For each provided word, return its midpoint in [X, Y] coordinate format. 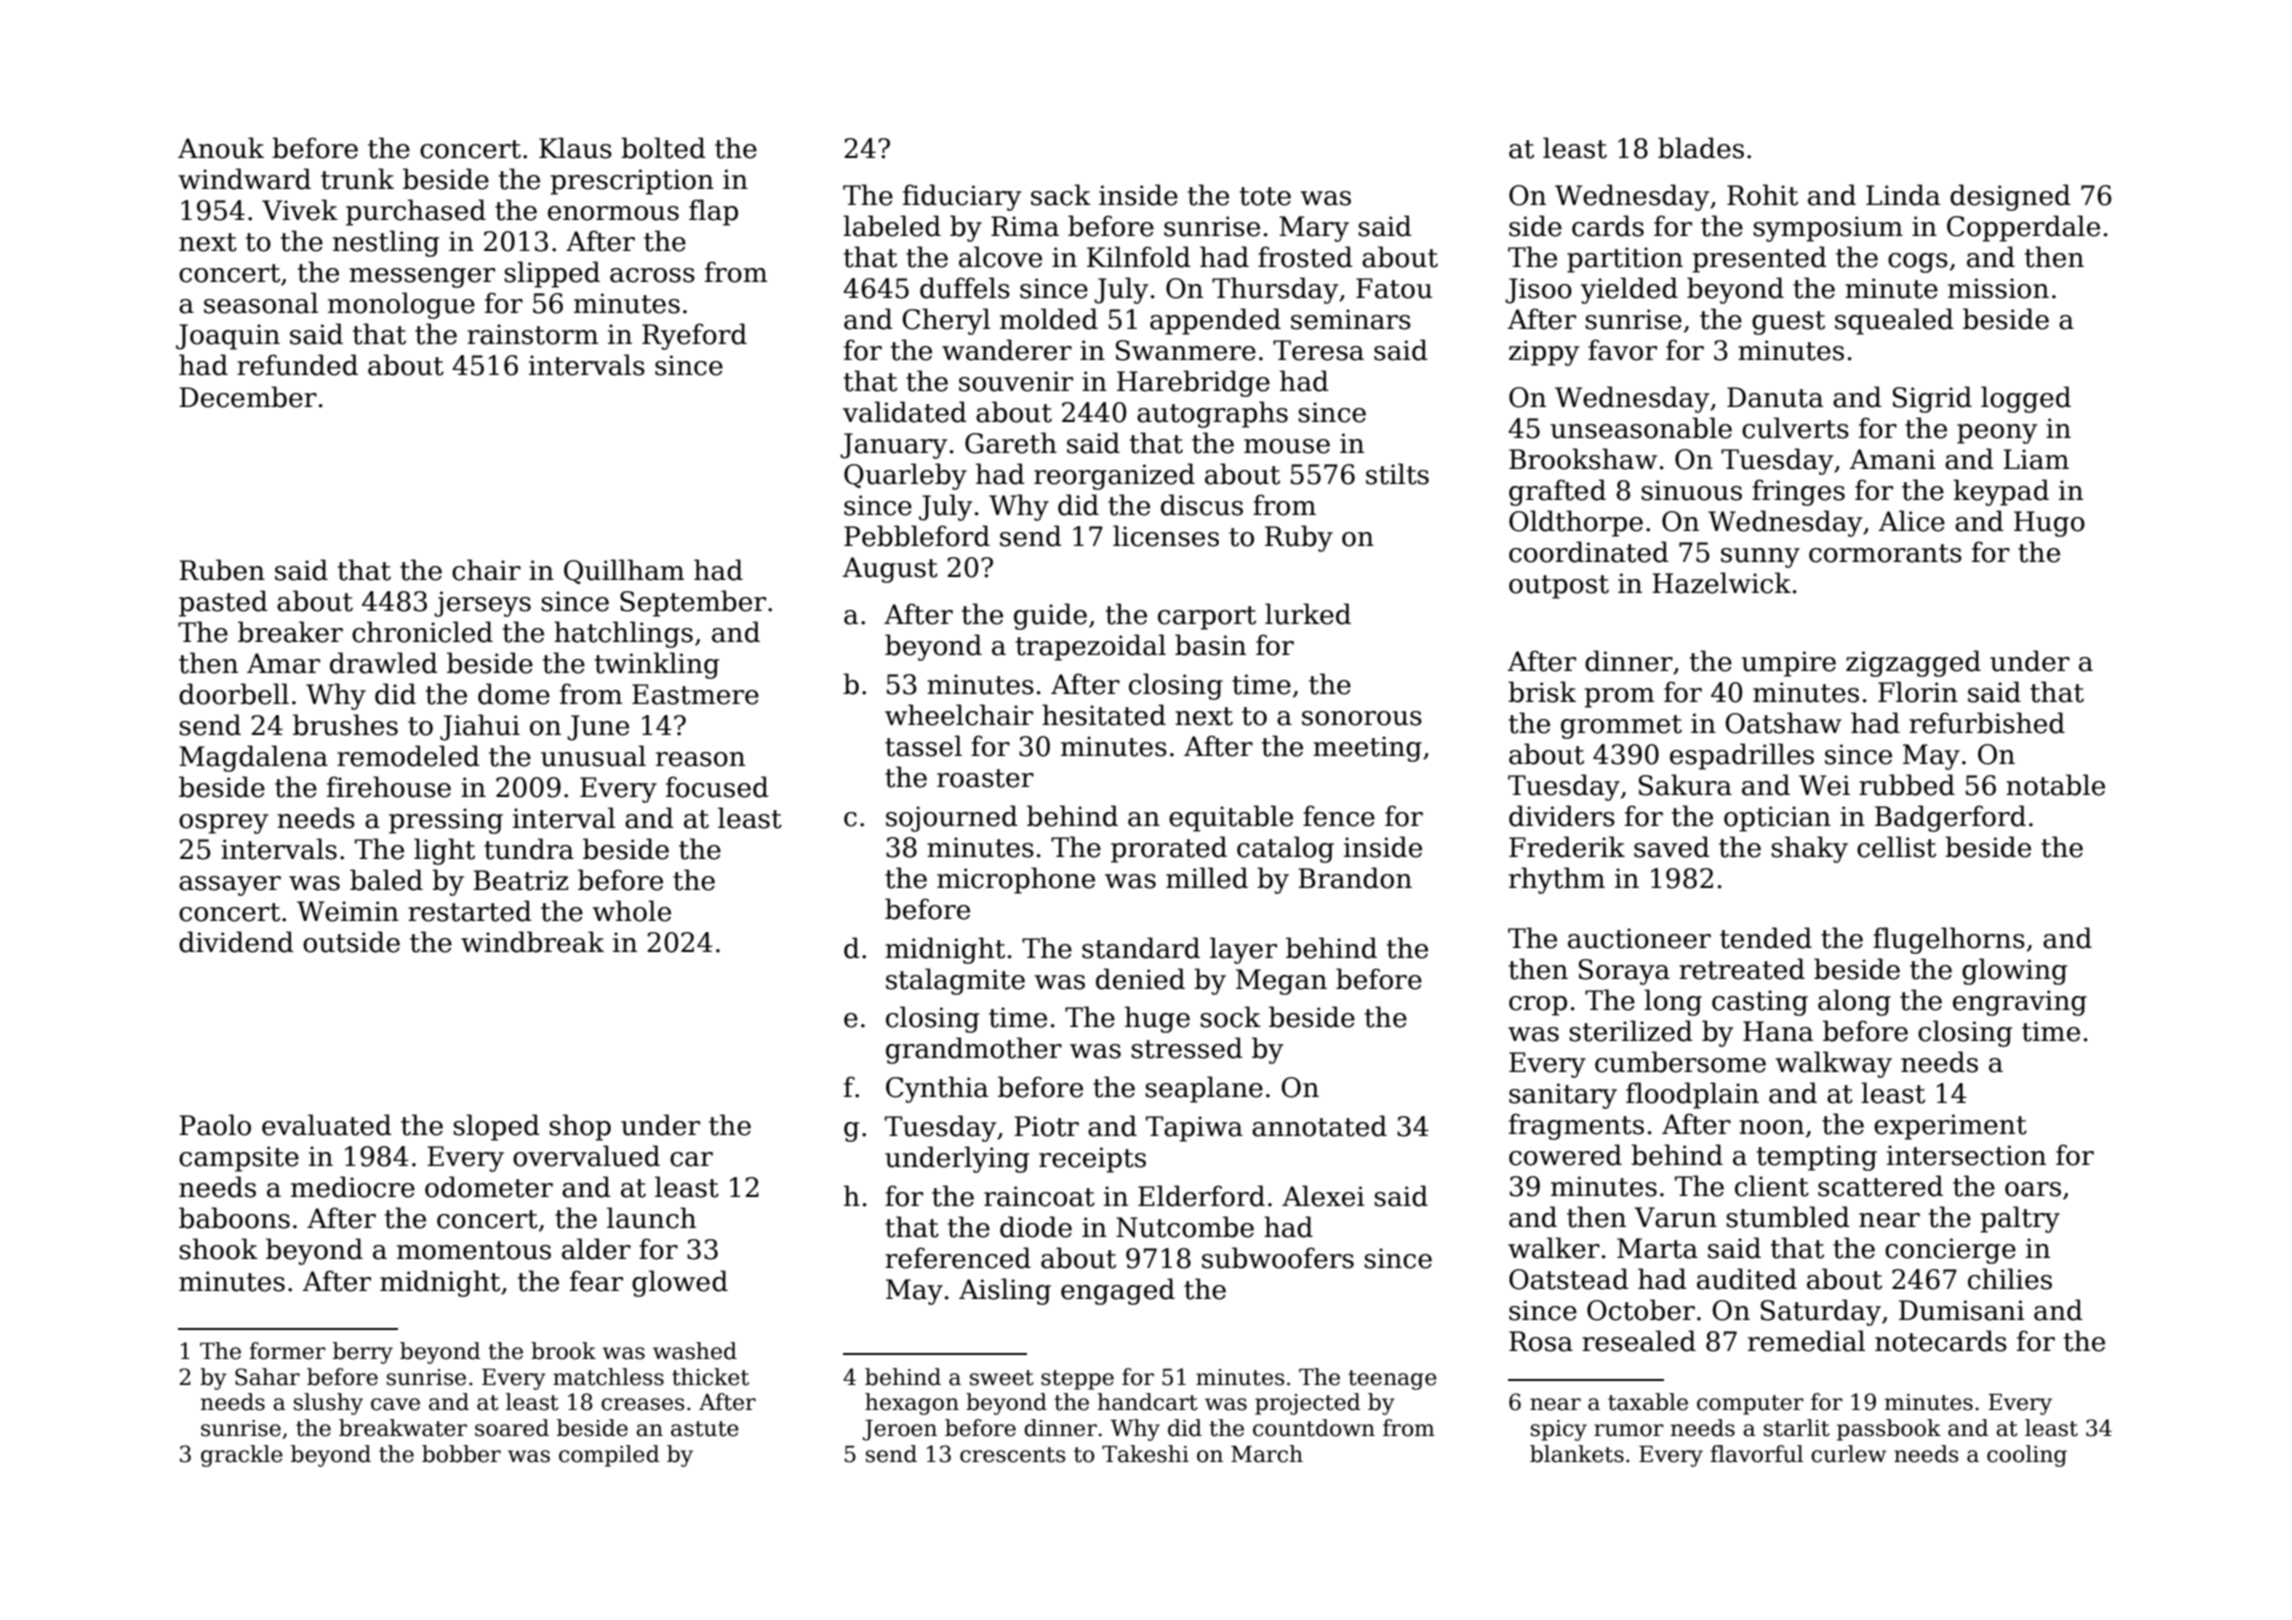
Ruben [222, 570]
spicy [1559, 1430]
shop [580, 1127]
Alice [1911, 521]
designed [2010, 197]
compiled [609, 1456]
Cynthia [937, 1089]
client [1772, 1186]
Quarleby [905, 476]
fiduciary [962, 197]
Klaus [575, 148]
